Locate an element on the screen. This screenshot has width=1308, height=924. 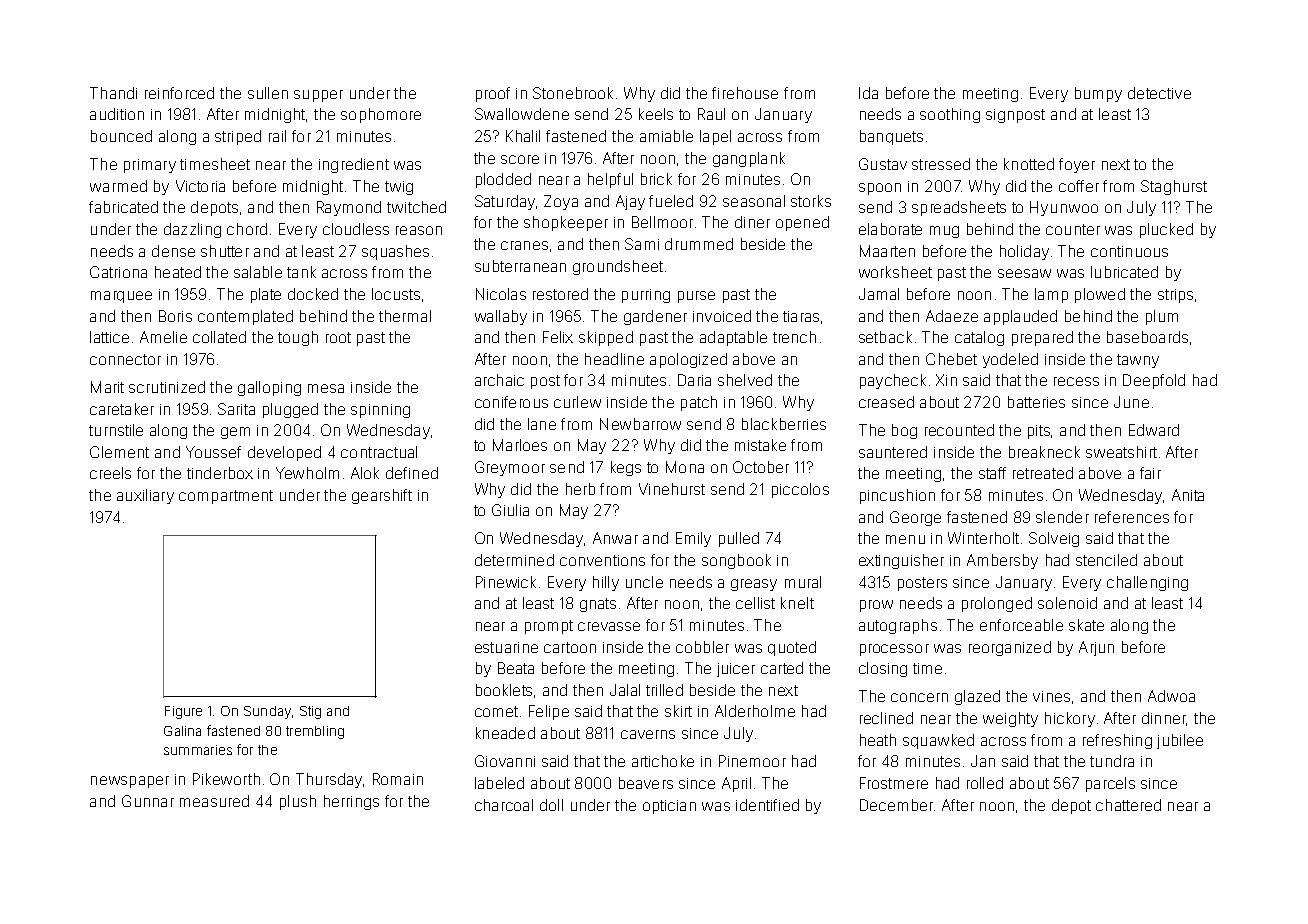
recounted is located at coordinates (959, 430).
